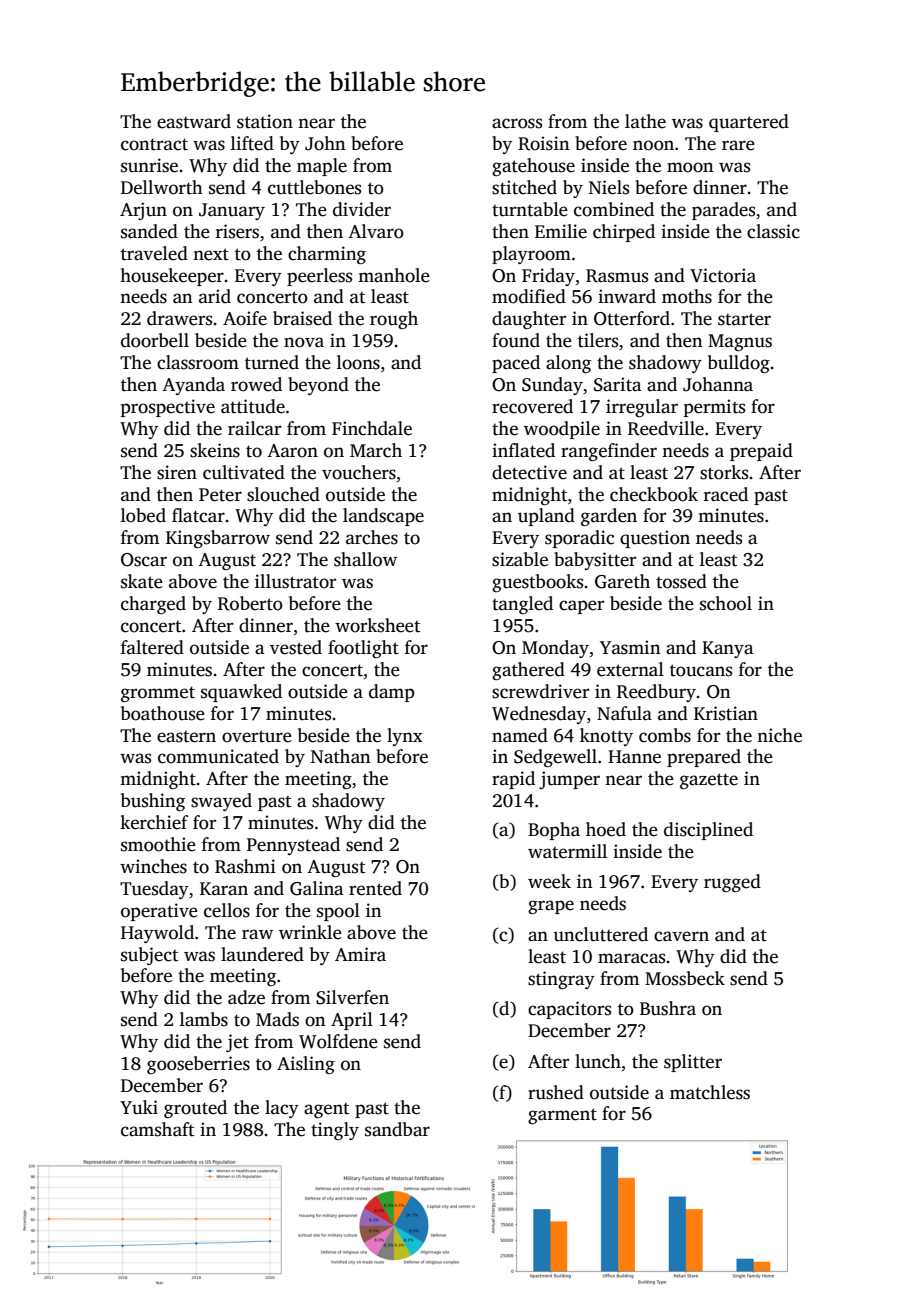 The width and height of the document is (924, 1311). Describe the element at coordinates (562, 1116) in the document. I see `garment` at that location.
